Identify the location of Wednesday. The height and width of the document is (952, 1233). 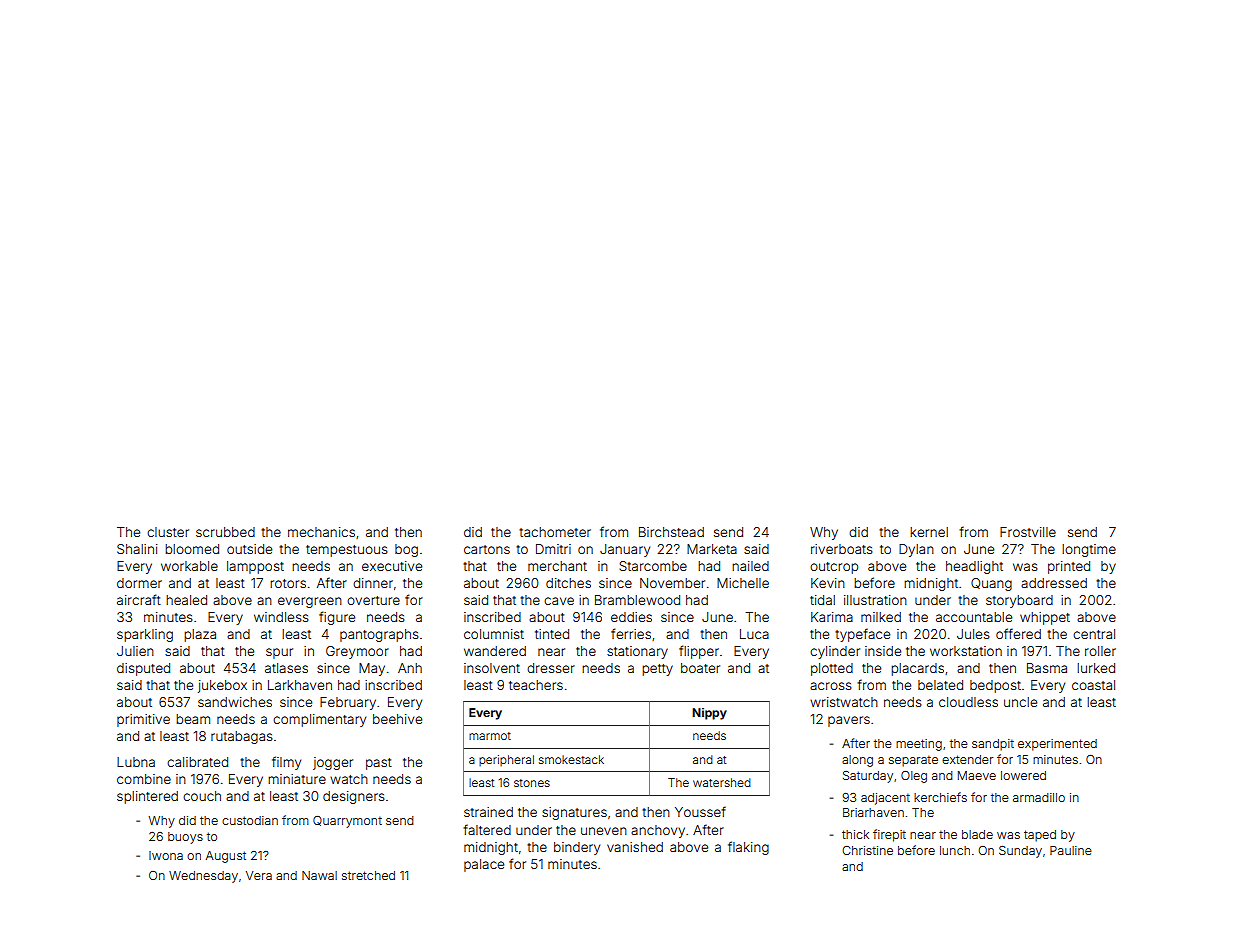
(203, 877).
